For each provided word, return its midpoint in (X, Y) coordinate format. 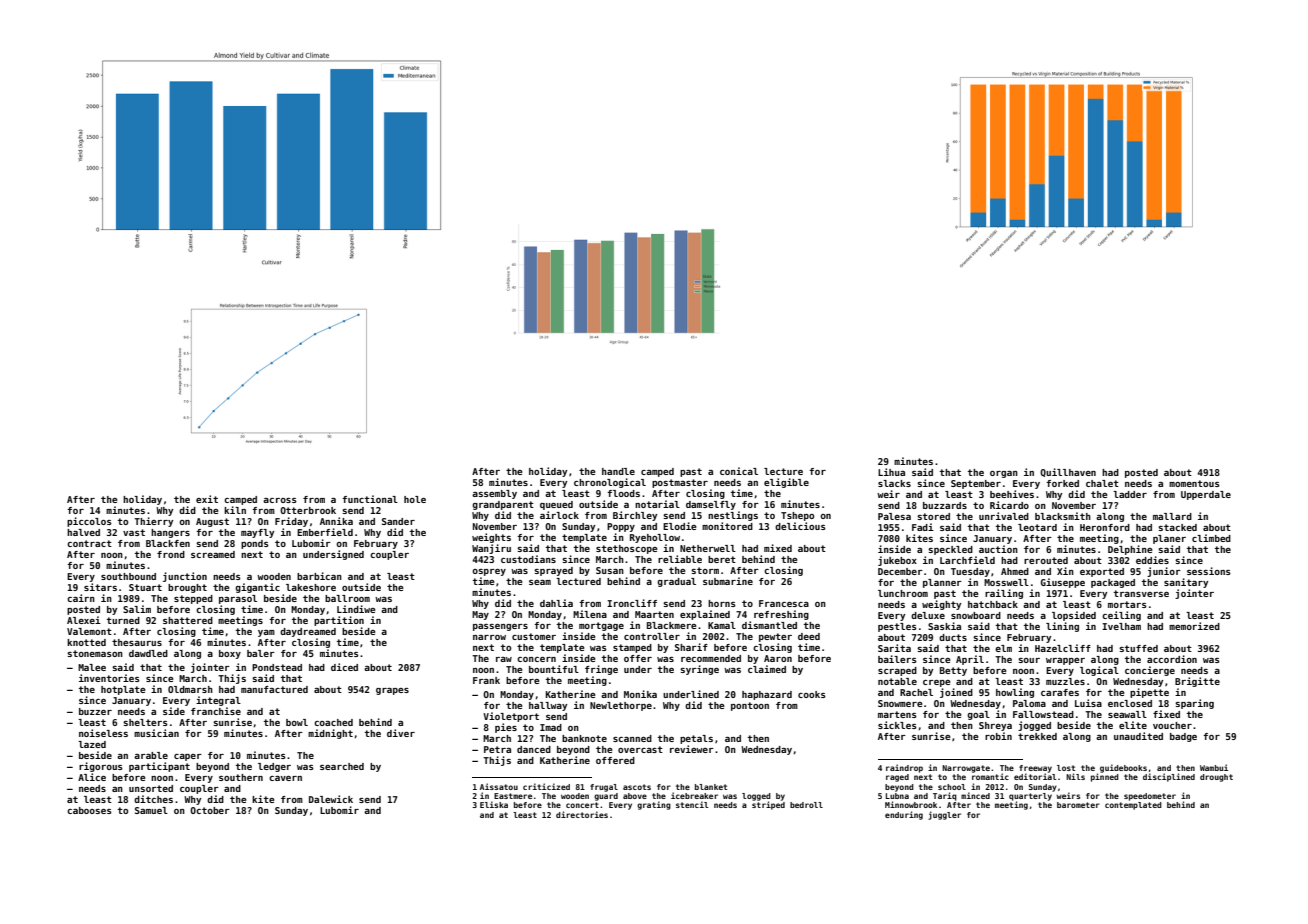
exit (207, 499)
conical (739, 471)
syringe (699, 670)
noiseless (103, 733)
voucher (1172, 725)
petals (696, 739)
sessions (1209, 571)
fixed (1166, 714)
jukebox (897, 561)
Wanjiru (491, 549)
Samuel (151, 810)
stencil (692, 804)
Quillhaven (1068, 472)
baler (261, 653)
